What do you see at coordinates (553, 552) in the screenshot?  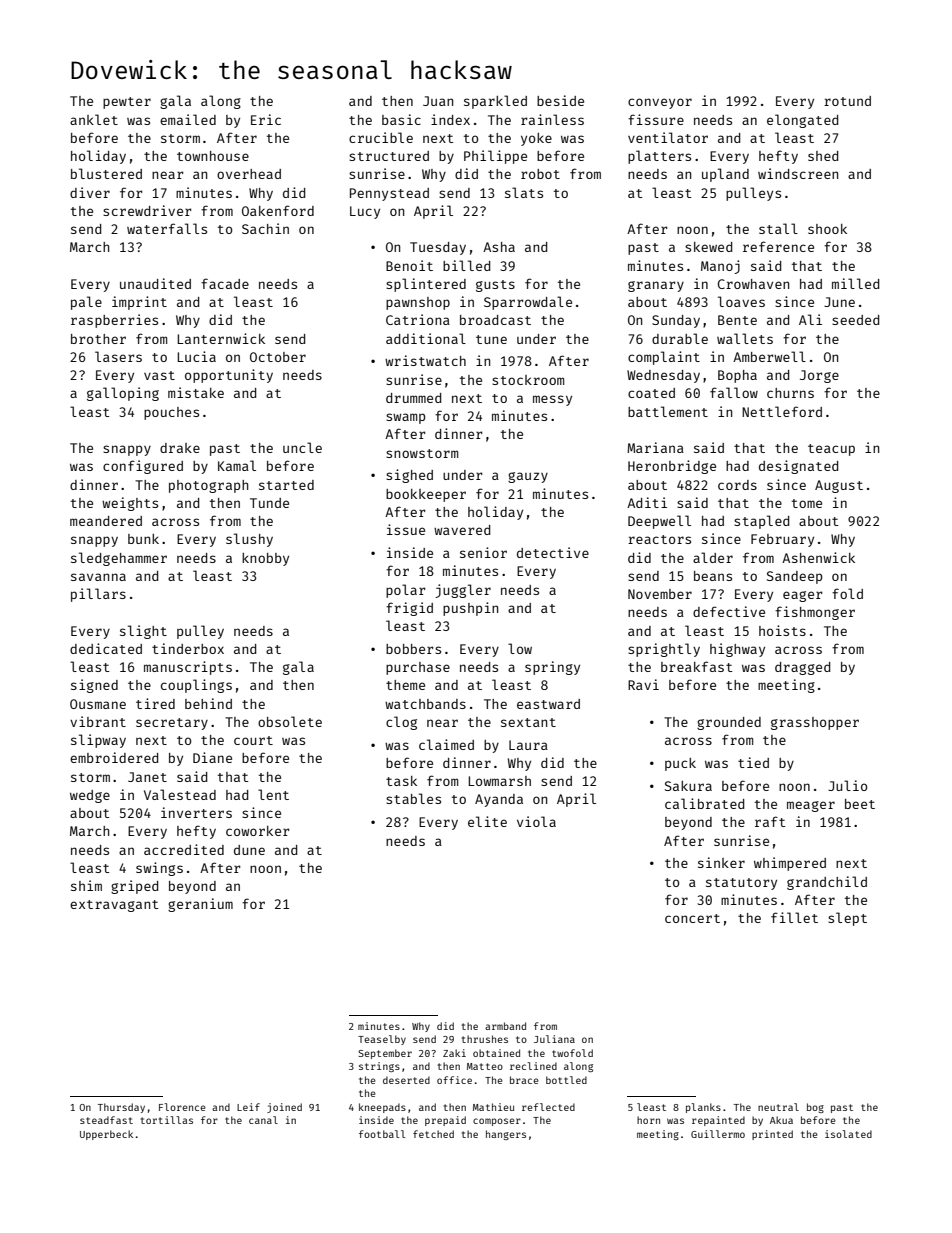 I see `detective` at bounding box center [553, 552].
